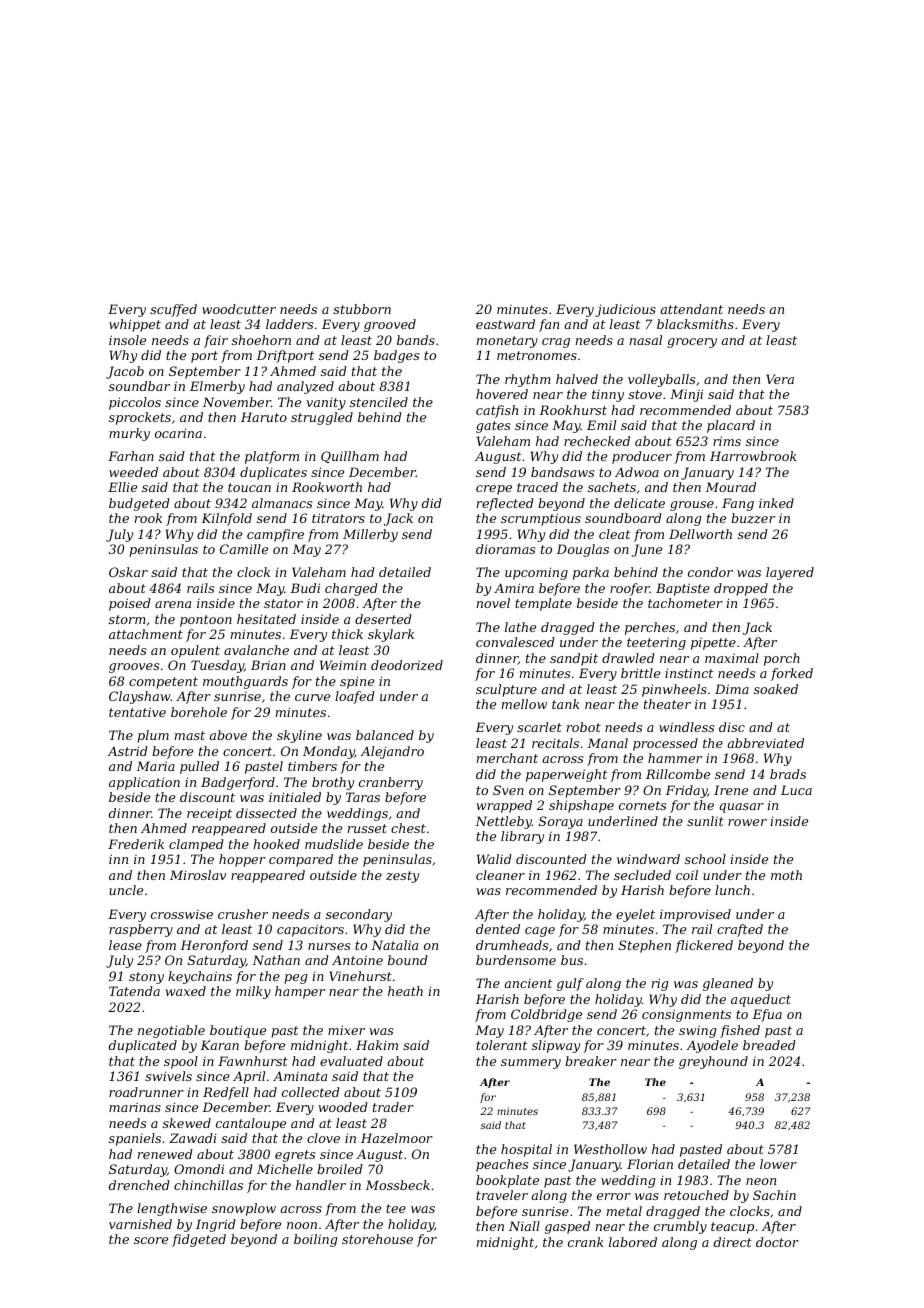 The height and width of the document is (1308, 924). Describe the element at coordinates (608, 396) in the document. I see `tinny` at that location.
